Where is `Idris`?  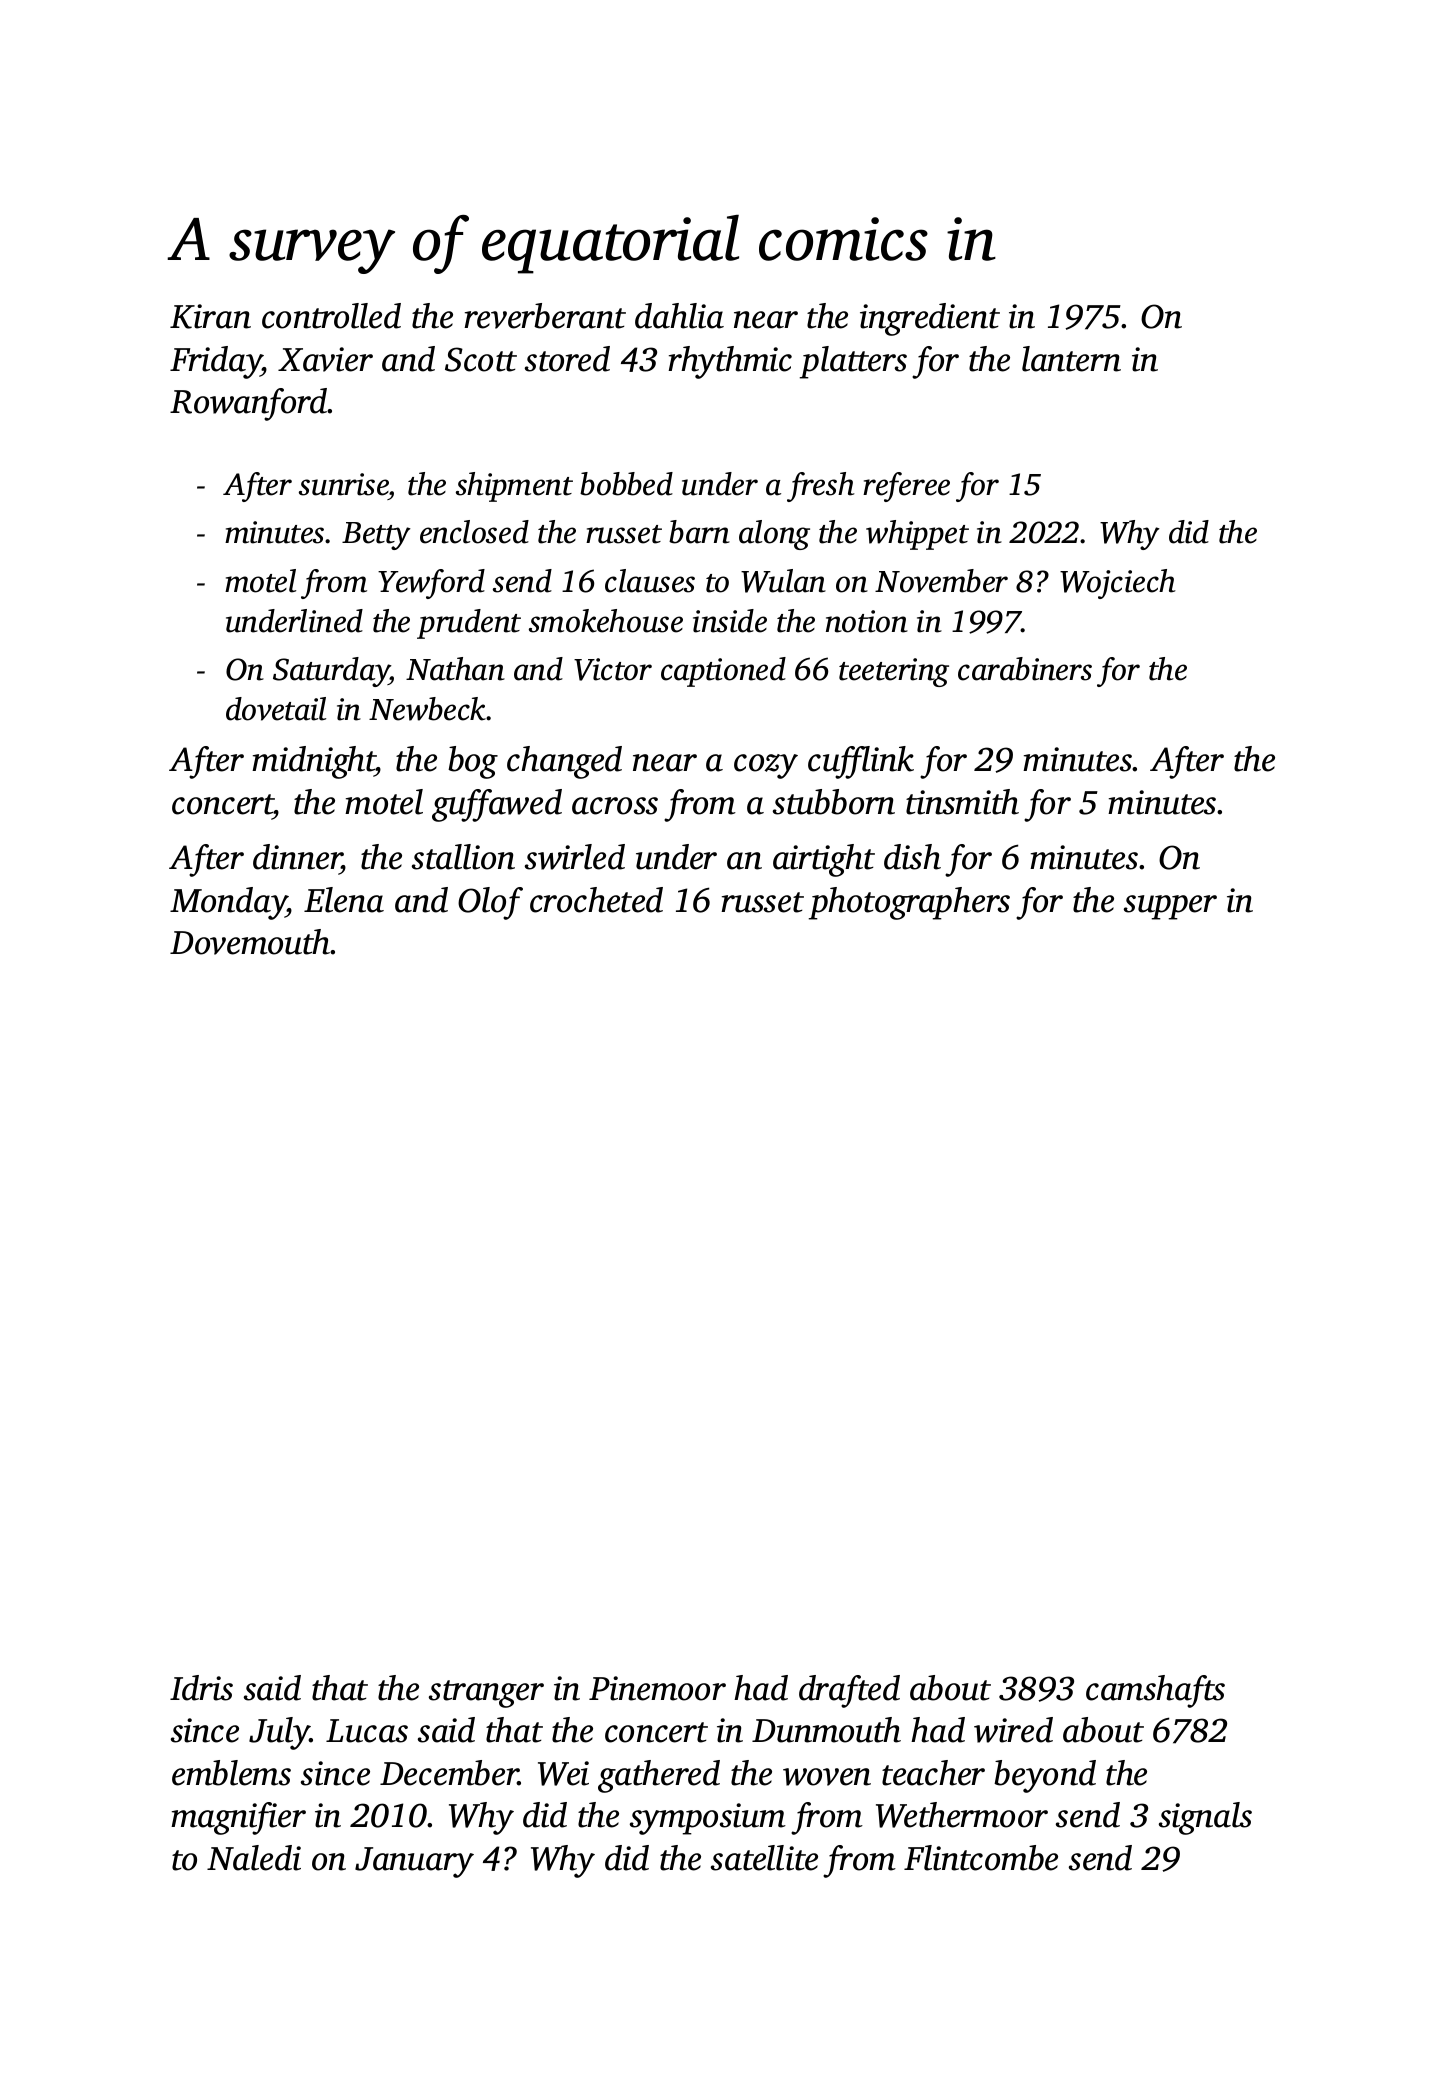 Idris is located at coordinates (201, 1688).
